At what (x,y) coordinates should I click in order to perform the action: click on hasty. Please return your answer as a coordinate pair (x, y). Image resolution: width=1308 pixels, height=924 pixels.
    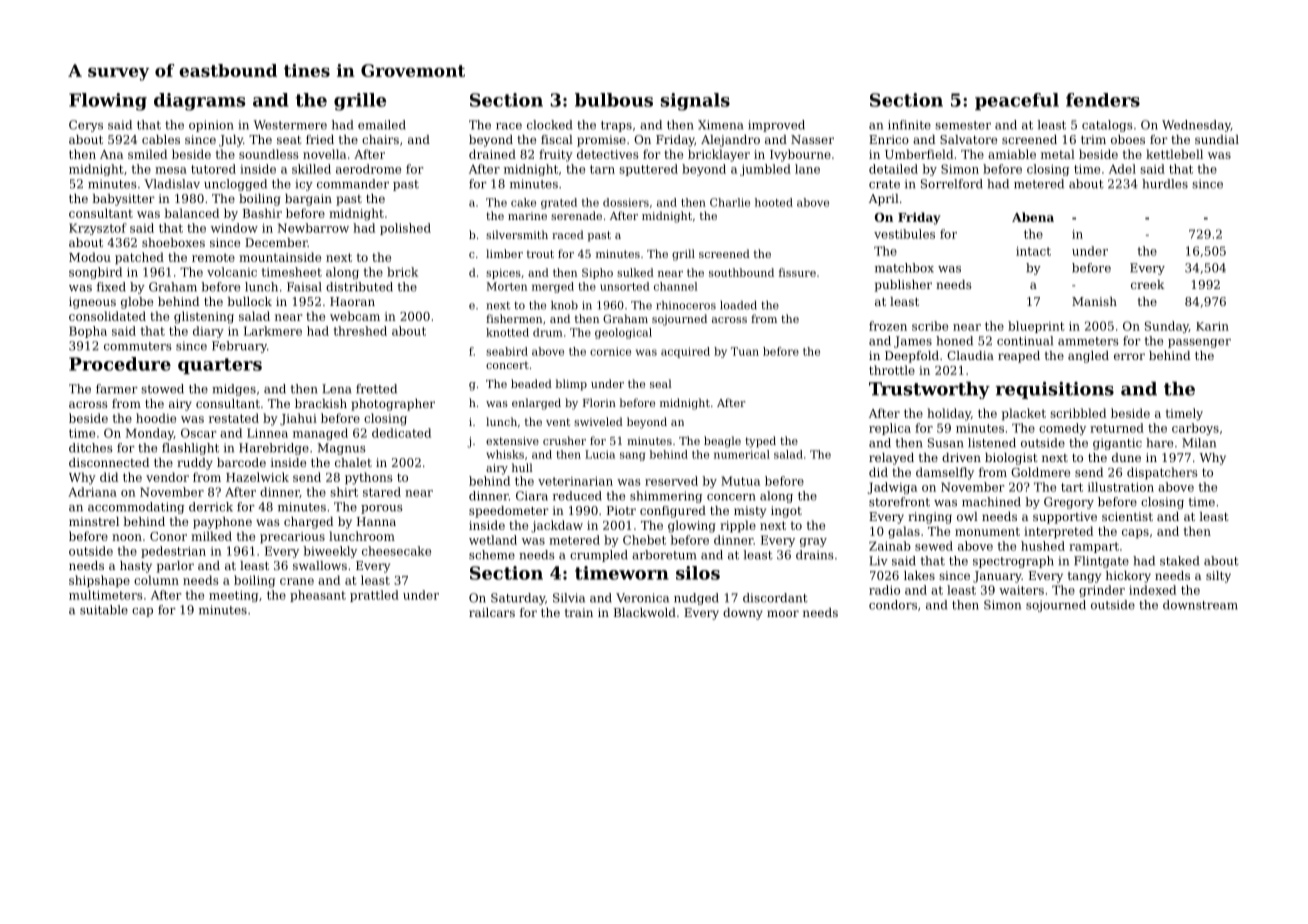
    Looking at the image, I should click on (136, 567).
